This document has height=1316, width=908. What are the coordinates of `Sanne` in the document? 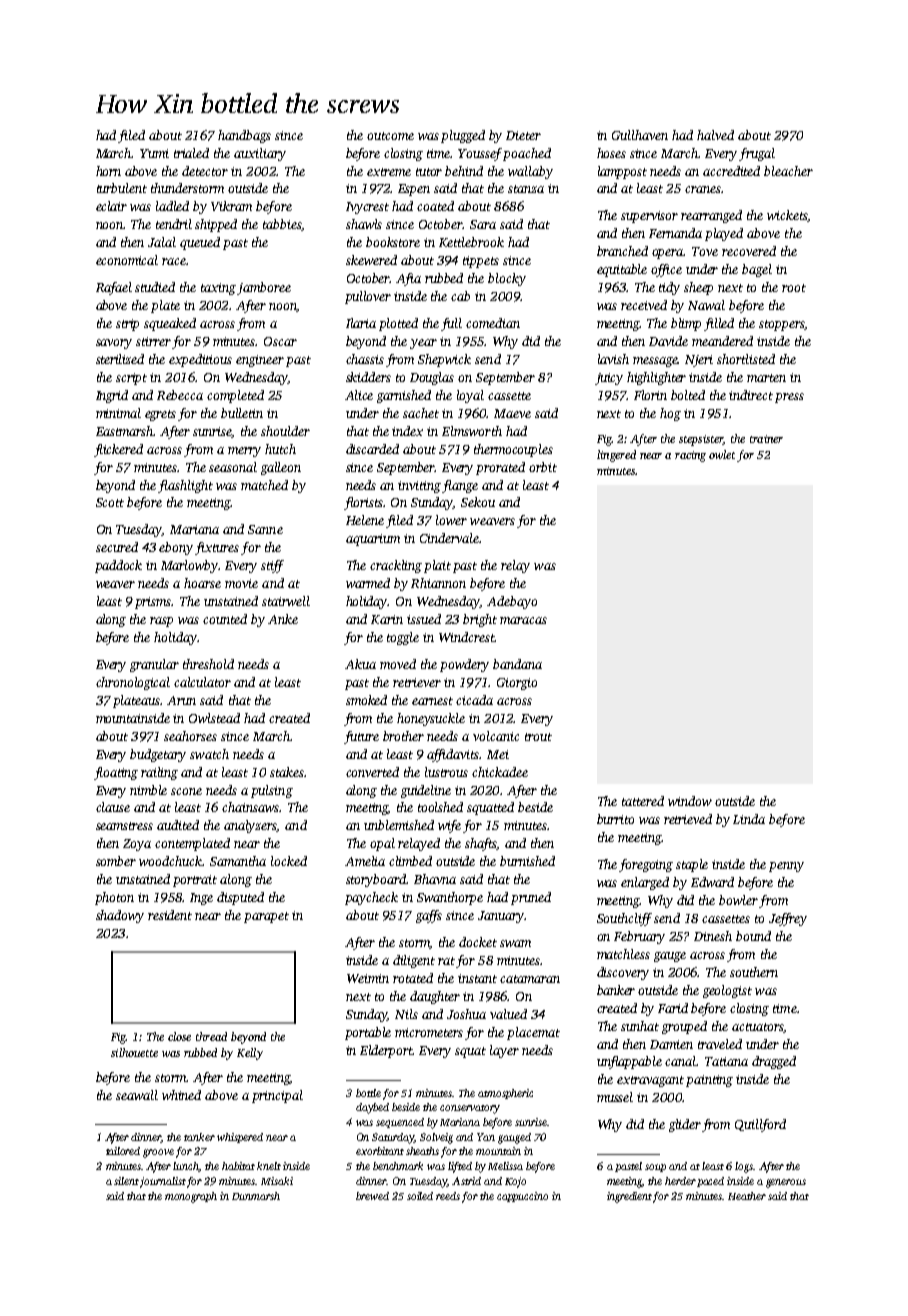 It's located at (265, 529).
